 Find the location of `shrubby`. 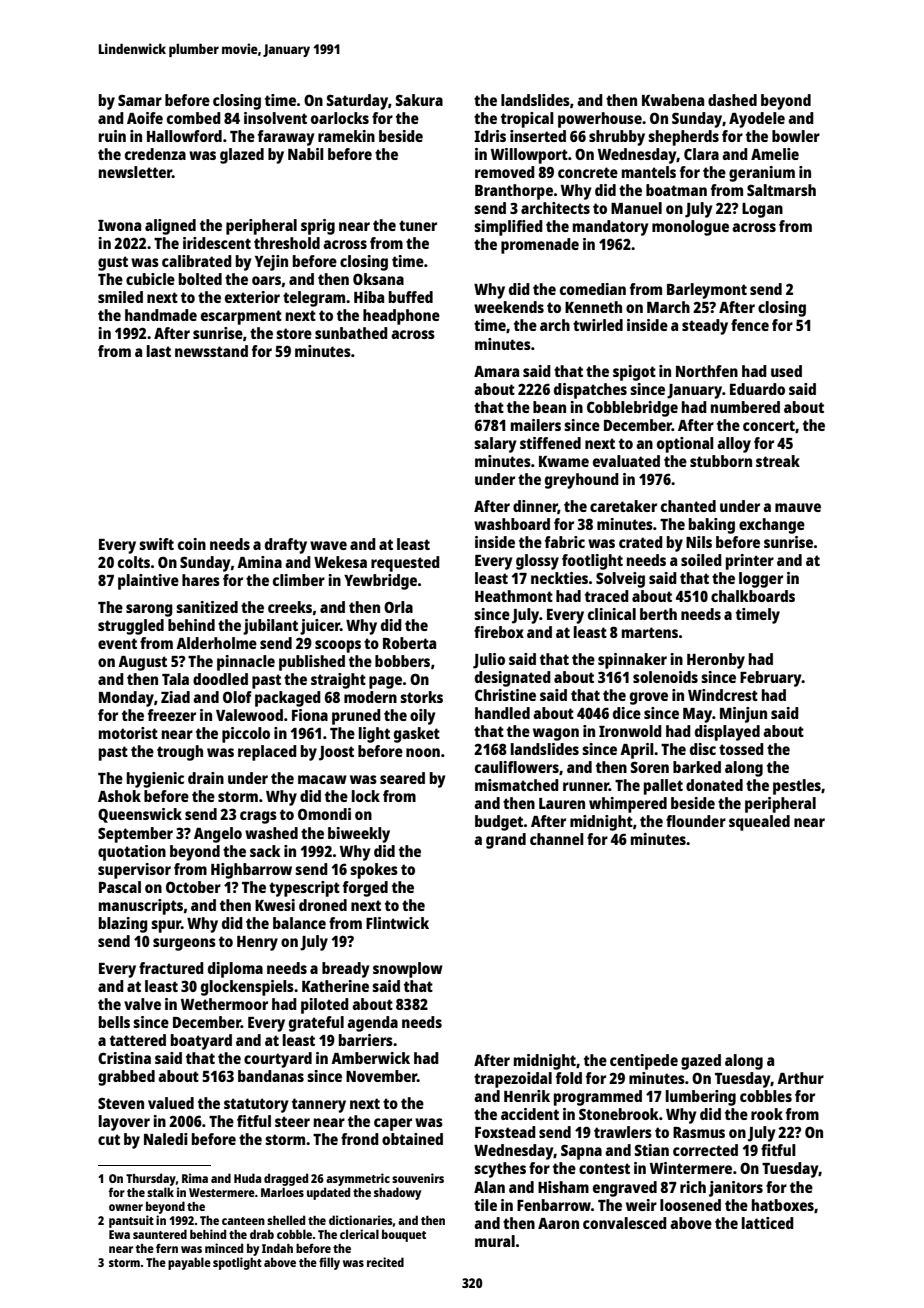

shrubby is located at coordinates (617, 138).
